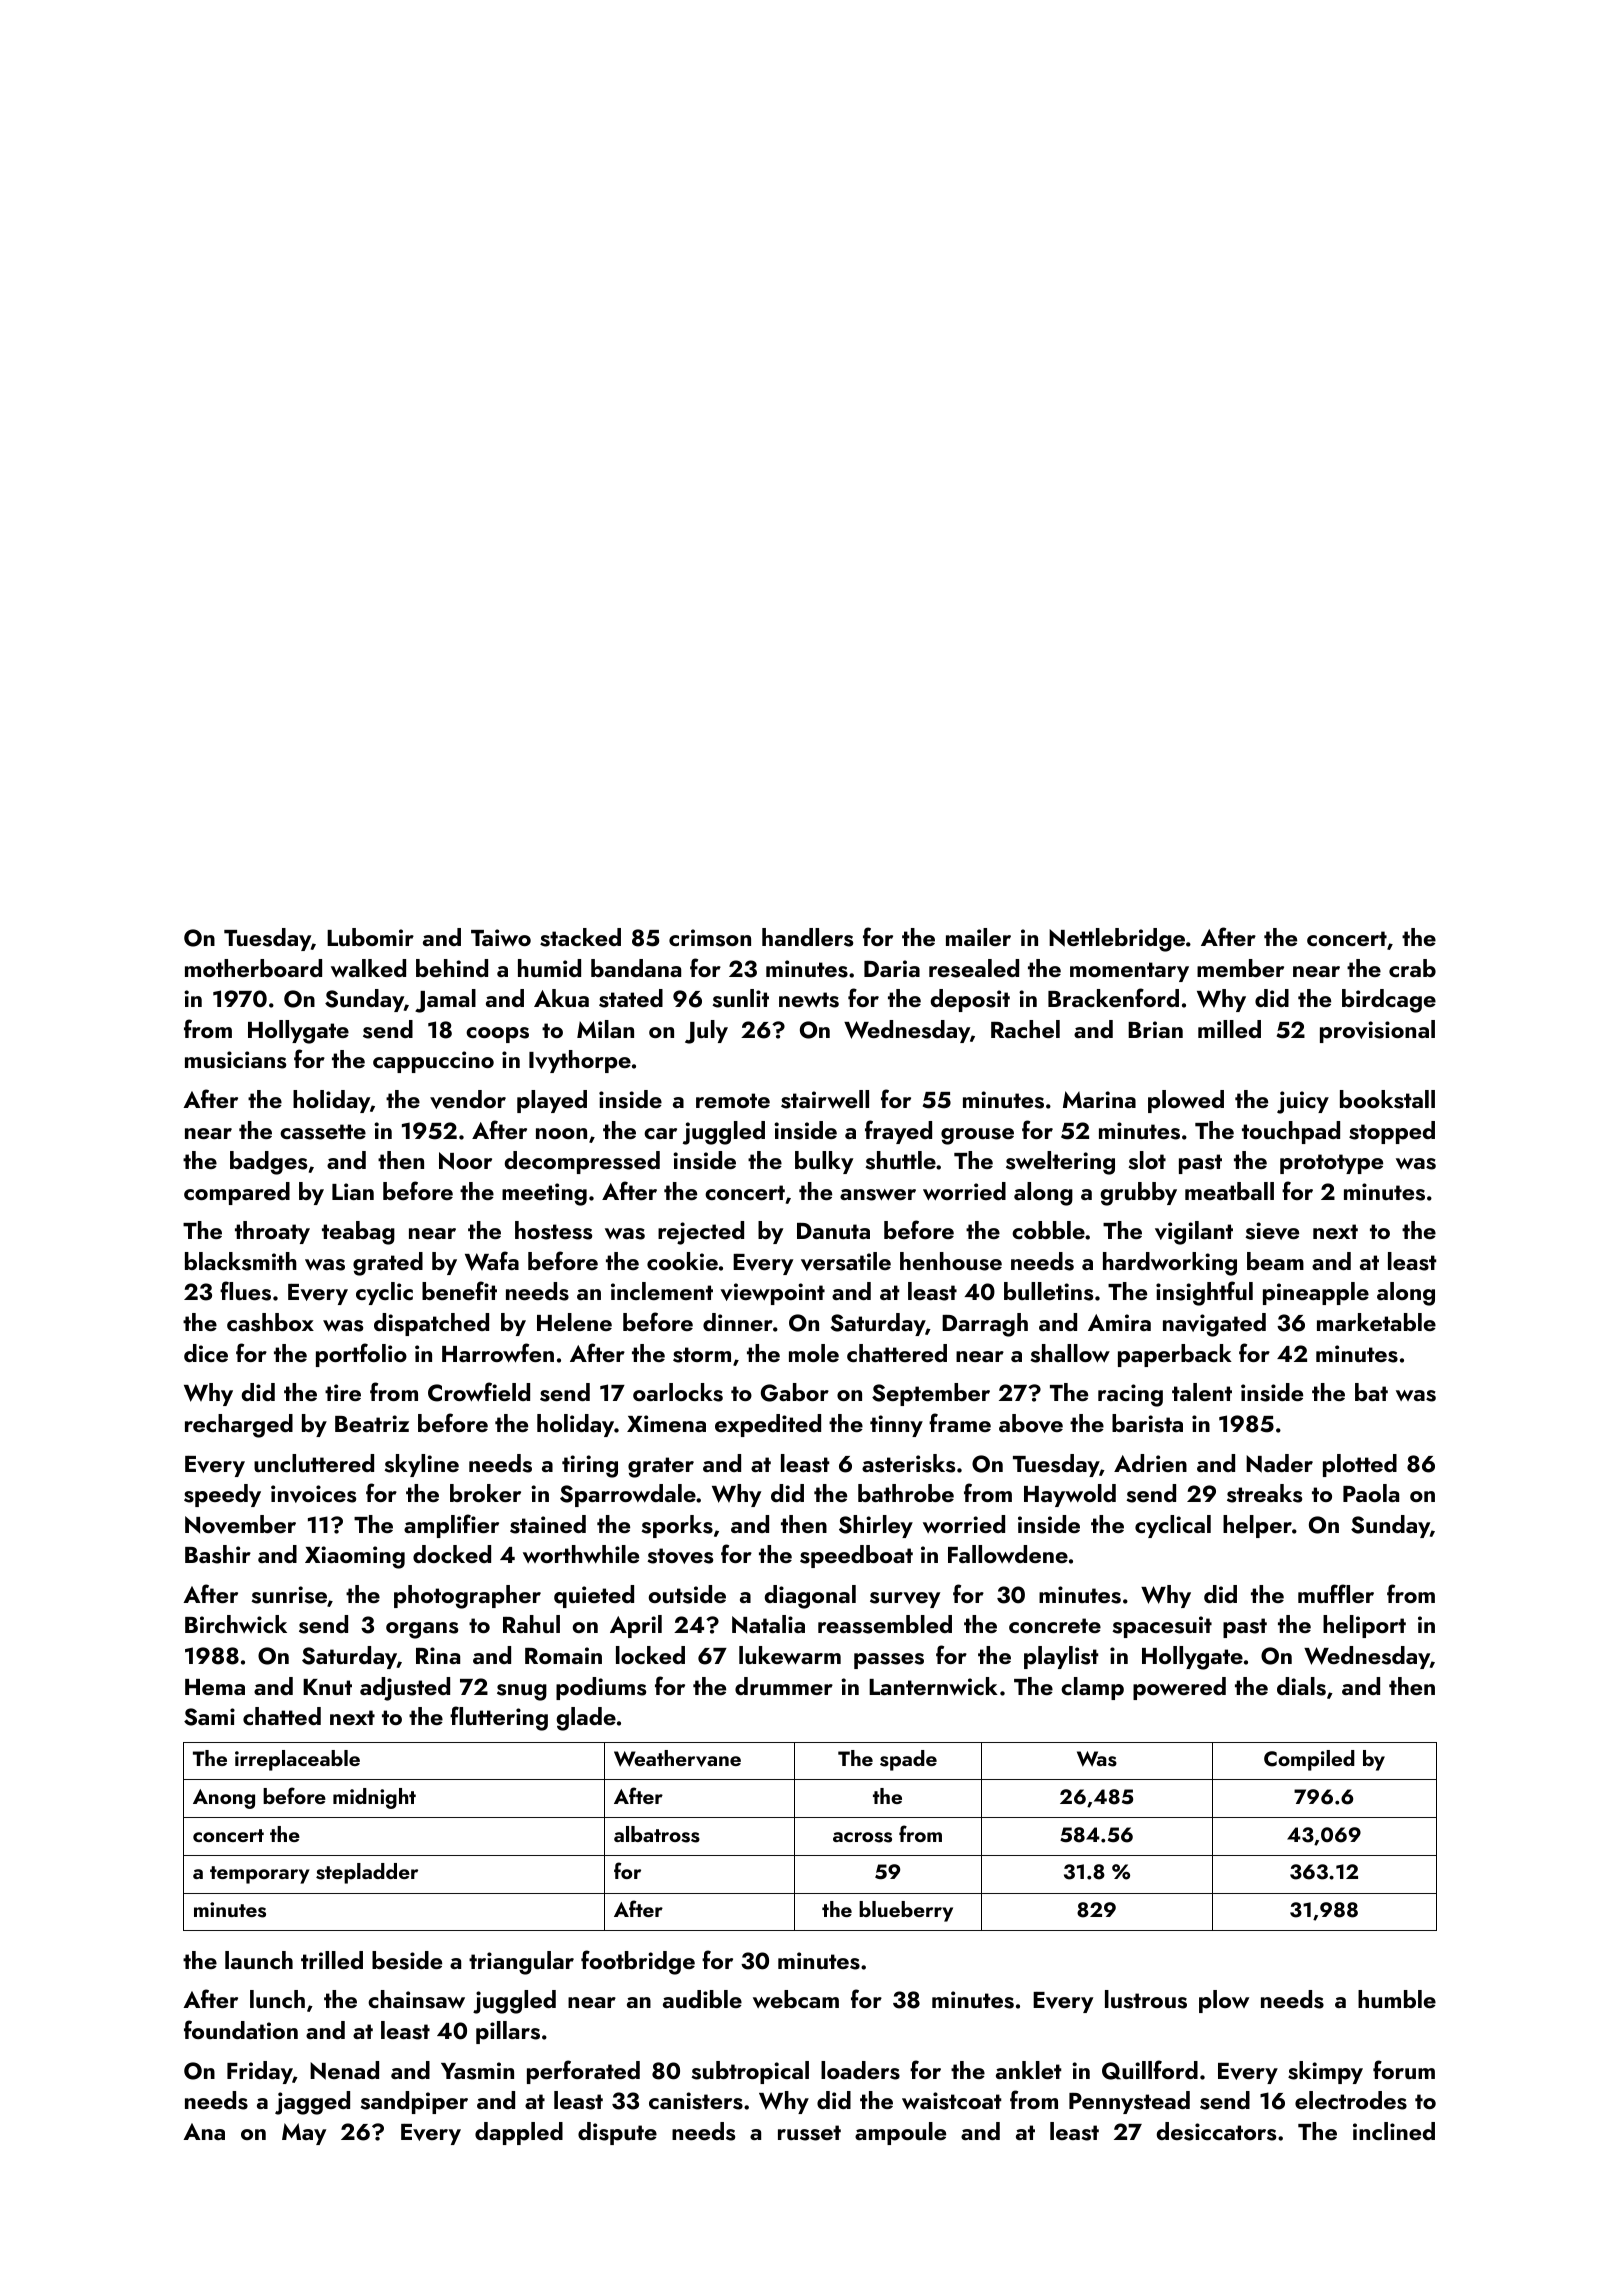  Describe the element at coordinates (1264, 1493) in the image. I see `streaks` at that location.
